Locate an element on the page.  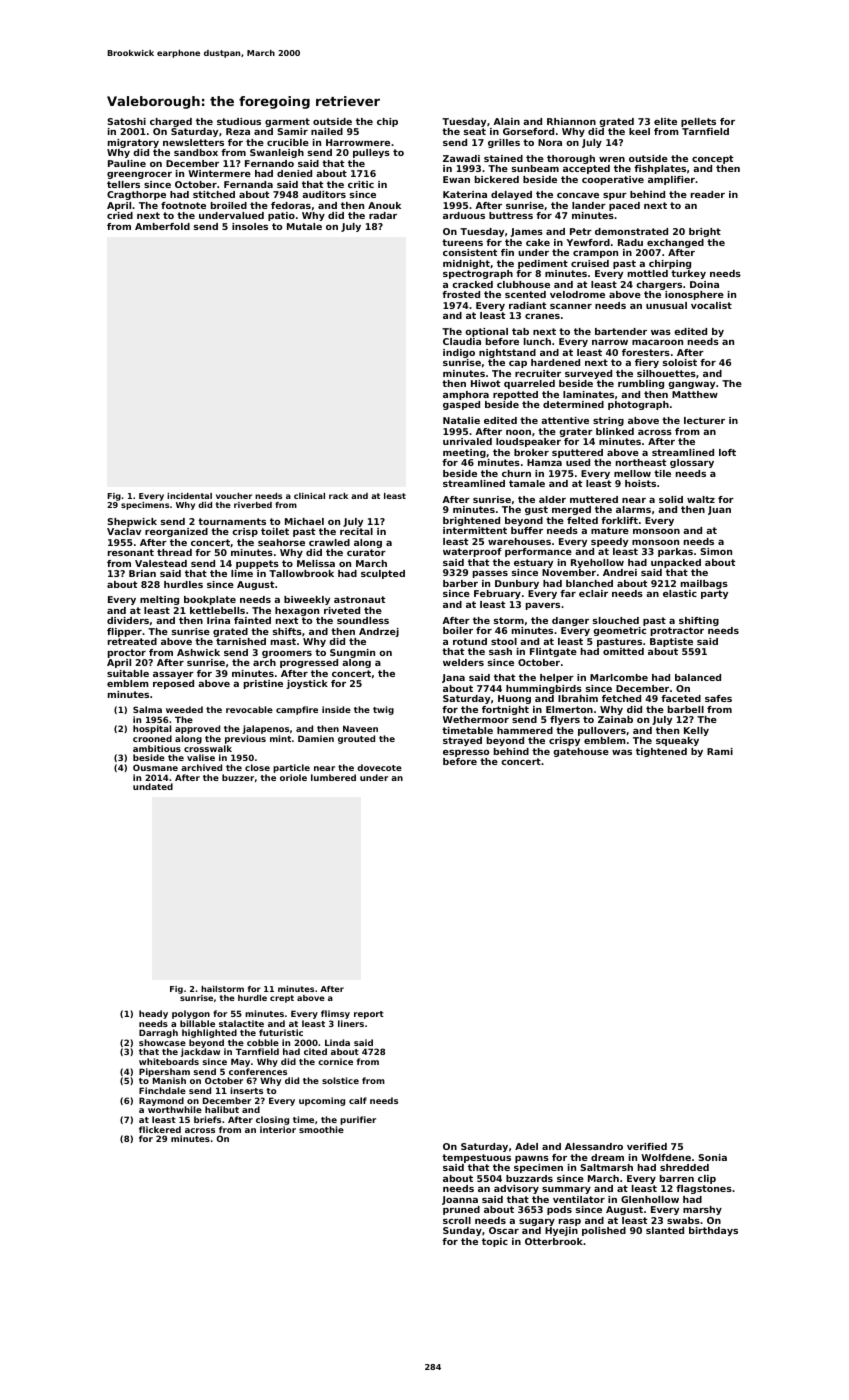
bickered is located at coordinates (497, 179).
